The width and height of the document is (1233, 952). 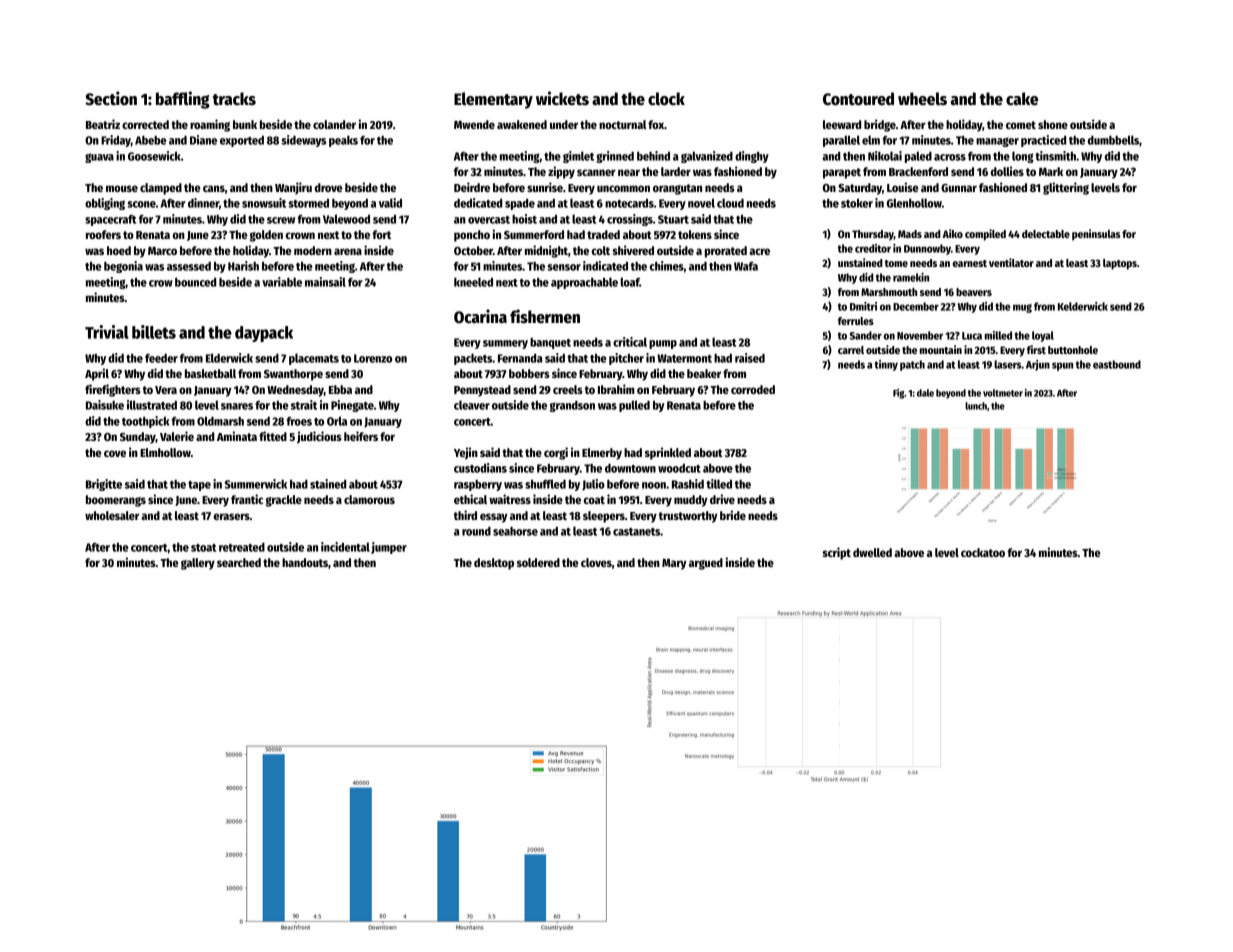 I want to click on sideways, so click(x=303, y=141).
